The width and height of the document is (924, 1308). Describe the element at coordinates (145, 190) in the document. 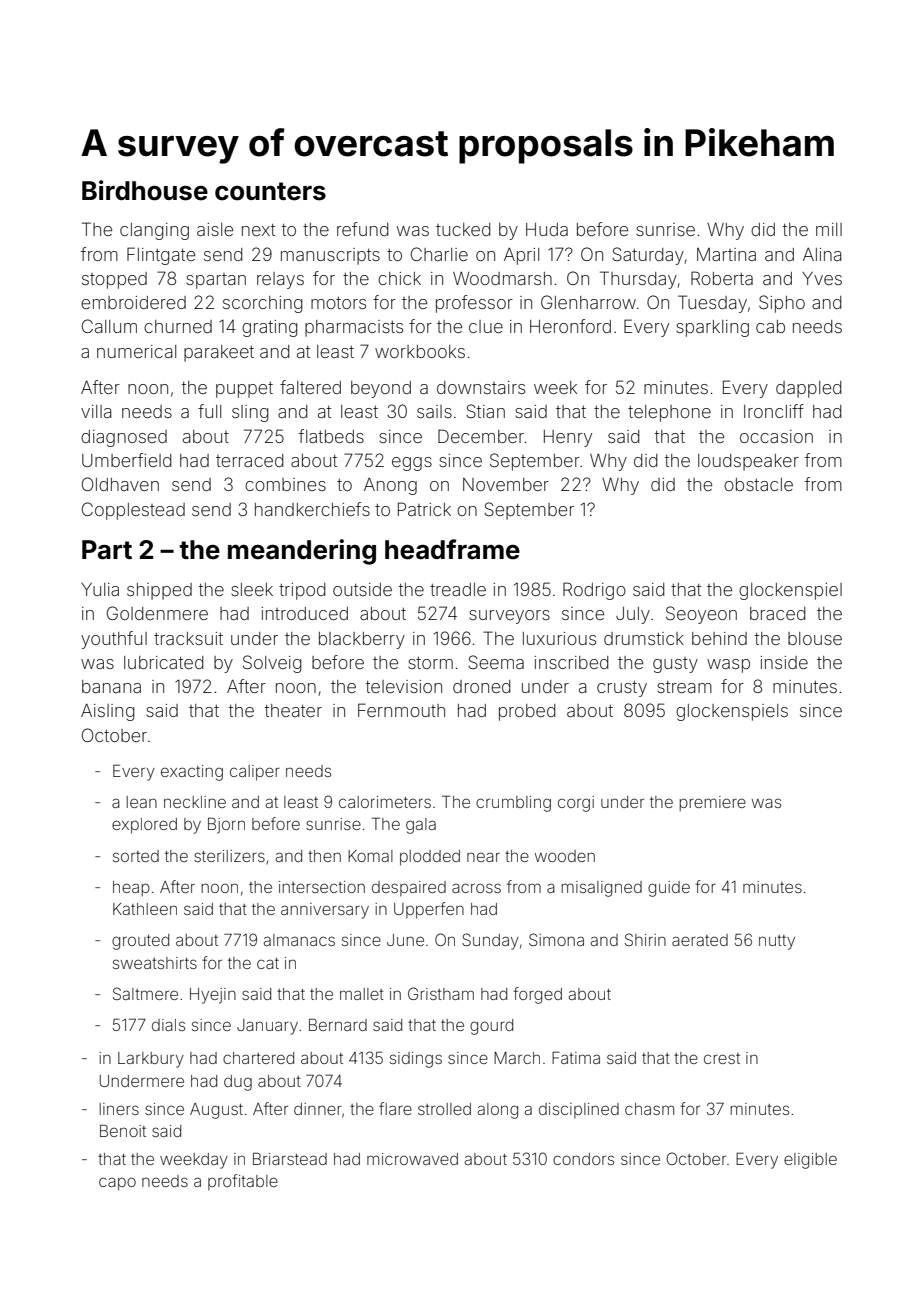

I see `Birdhouse` at that location.
